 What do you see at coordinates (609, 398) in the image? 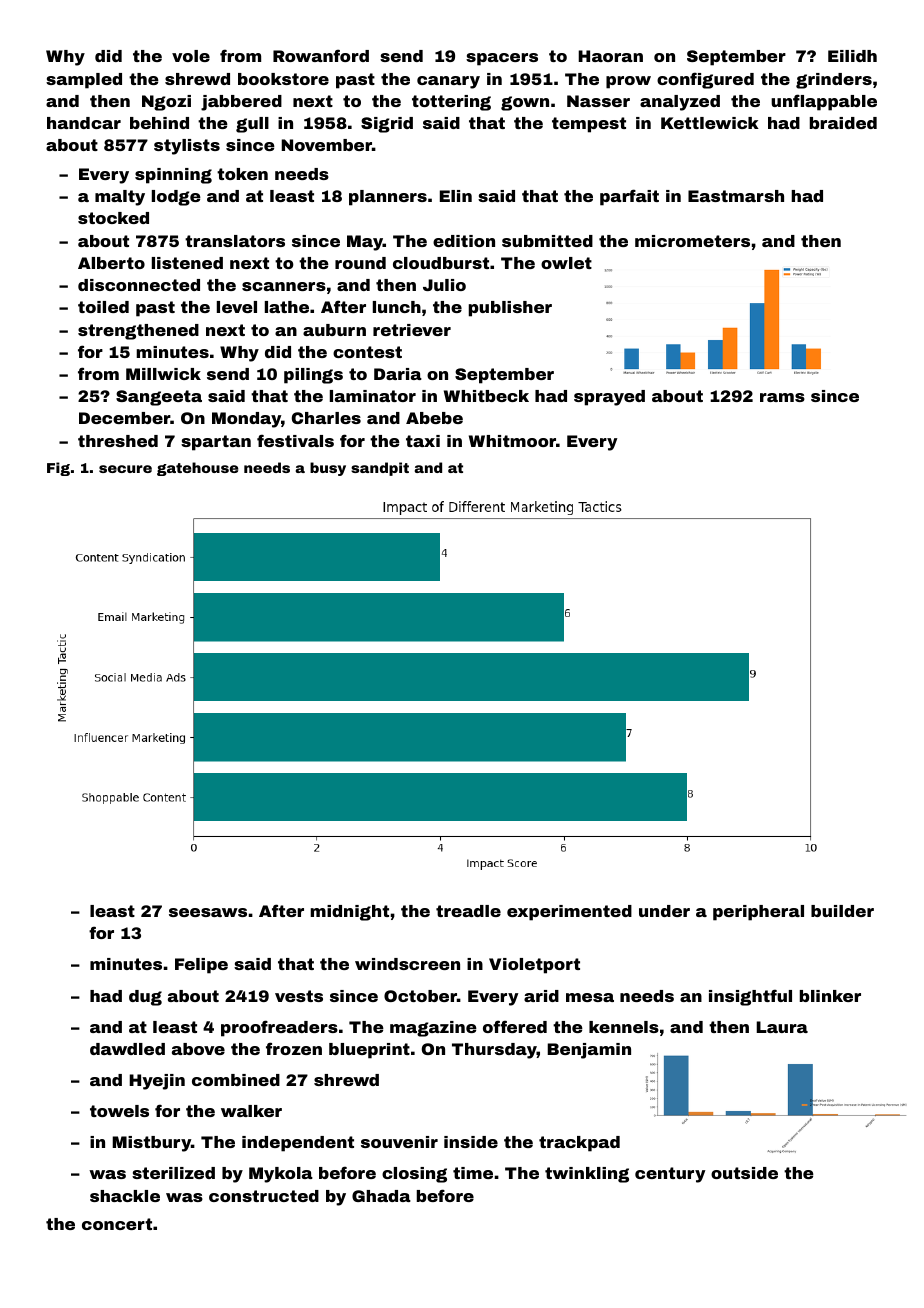
I see `sprayed` at bounding box center [609, 398].
